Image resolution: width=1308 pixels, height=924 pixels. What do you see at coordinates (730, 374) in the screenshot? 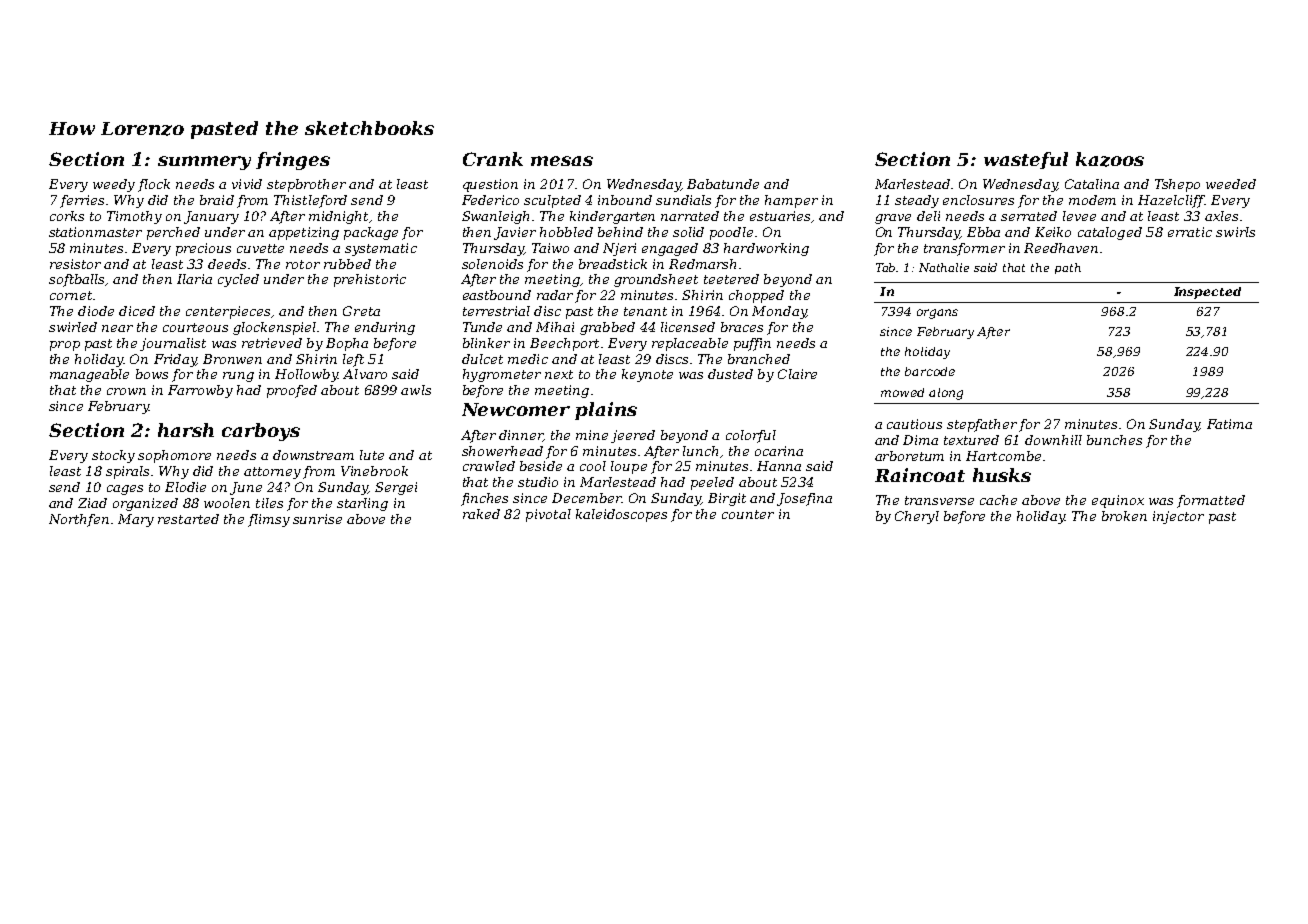
I see `dusted` at bounding box center [730, 374].
